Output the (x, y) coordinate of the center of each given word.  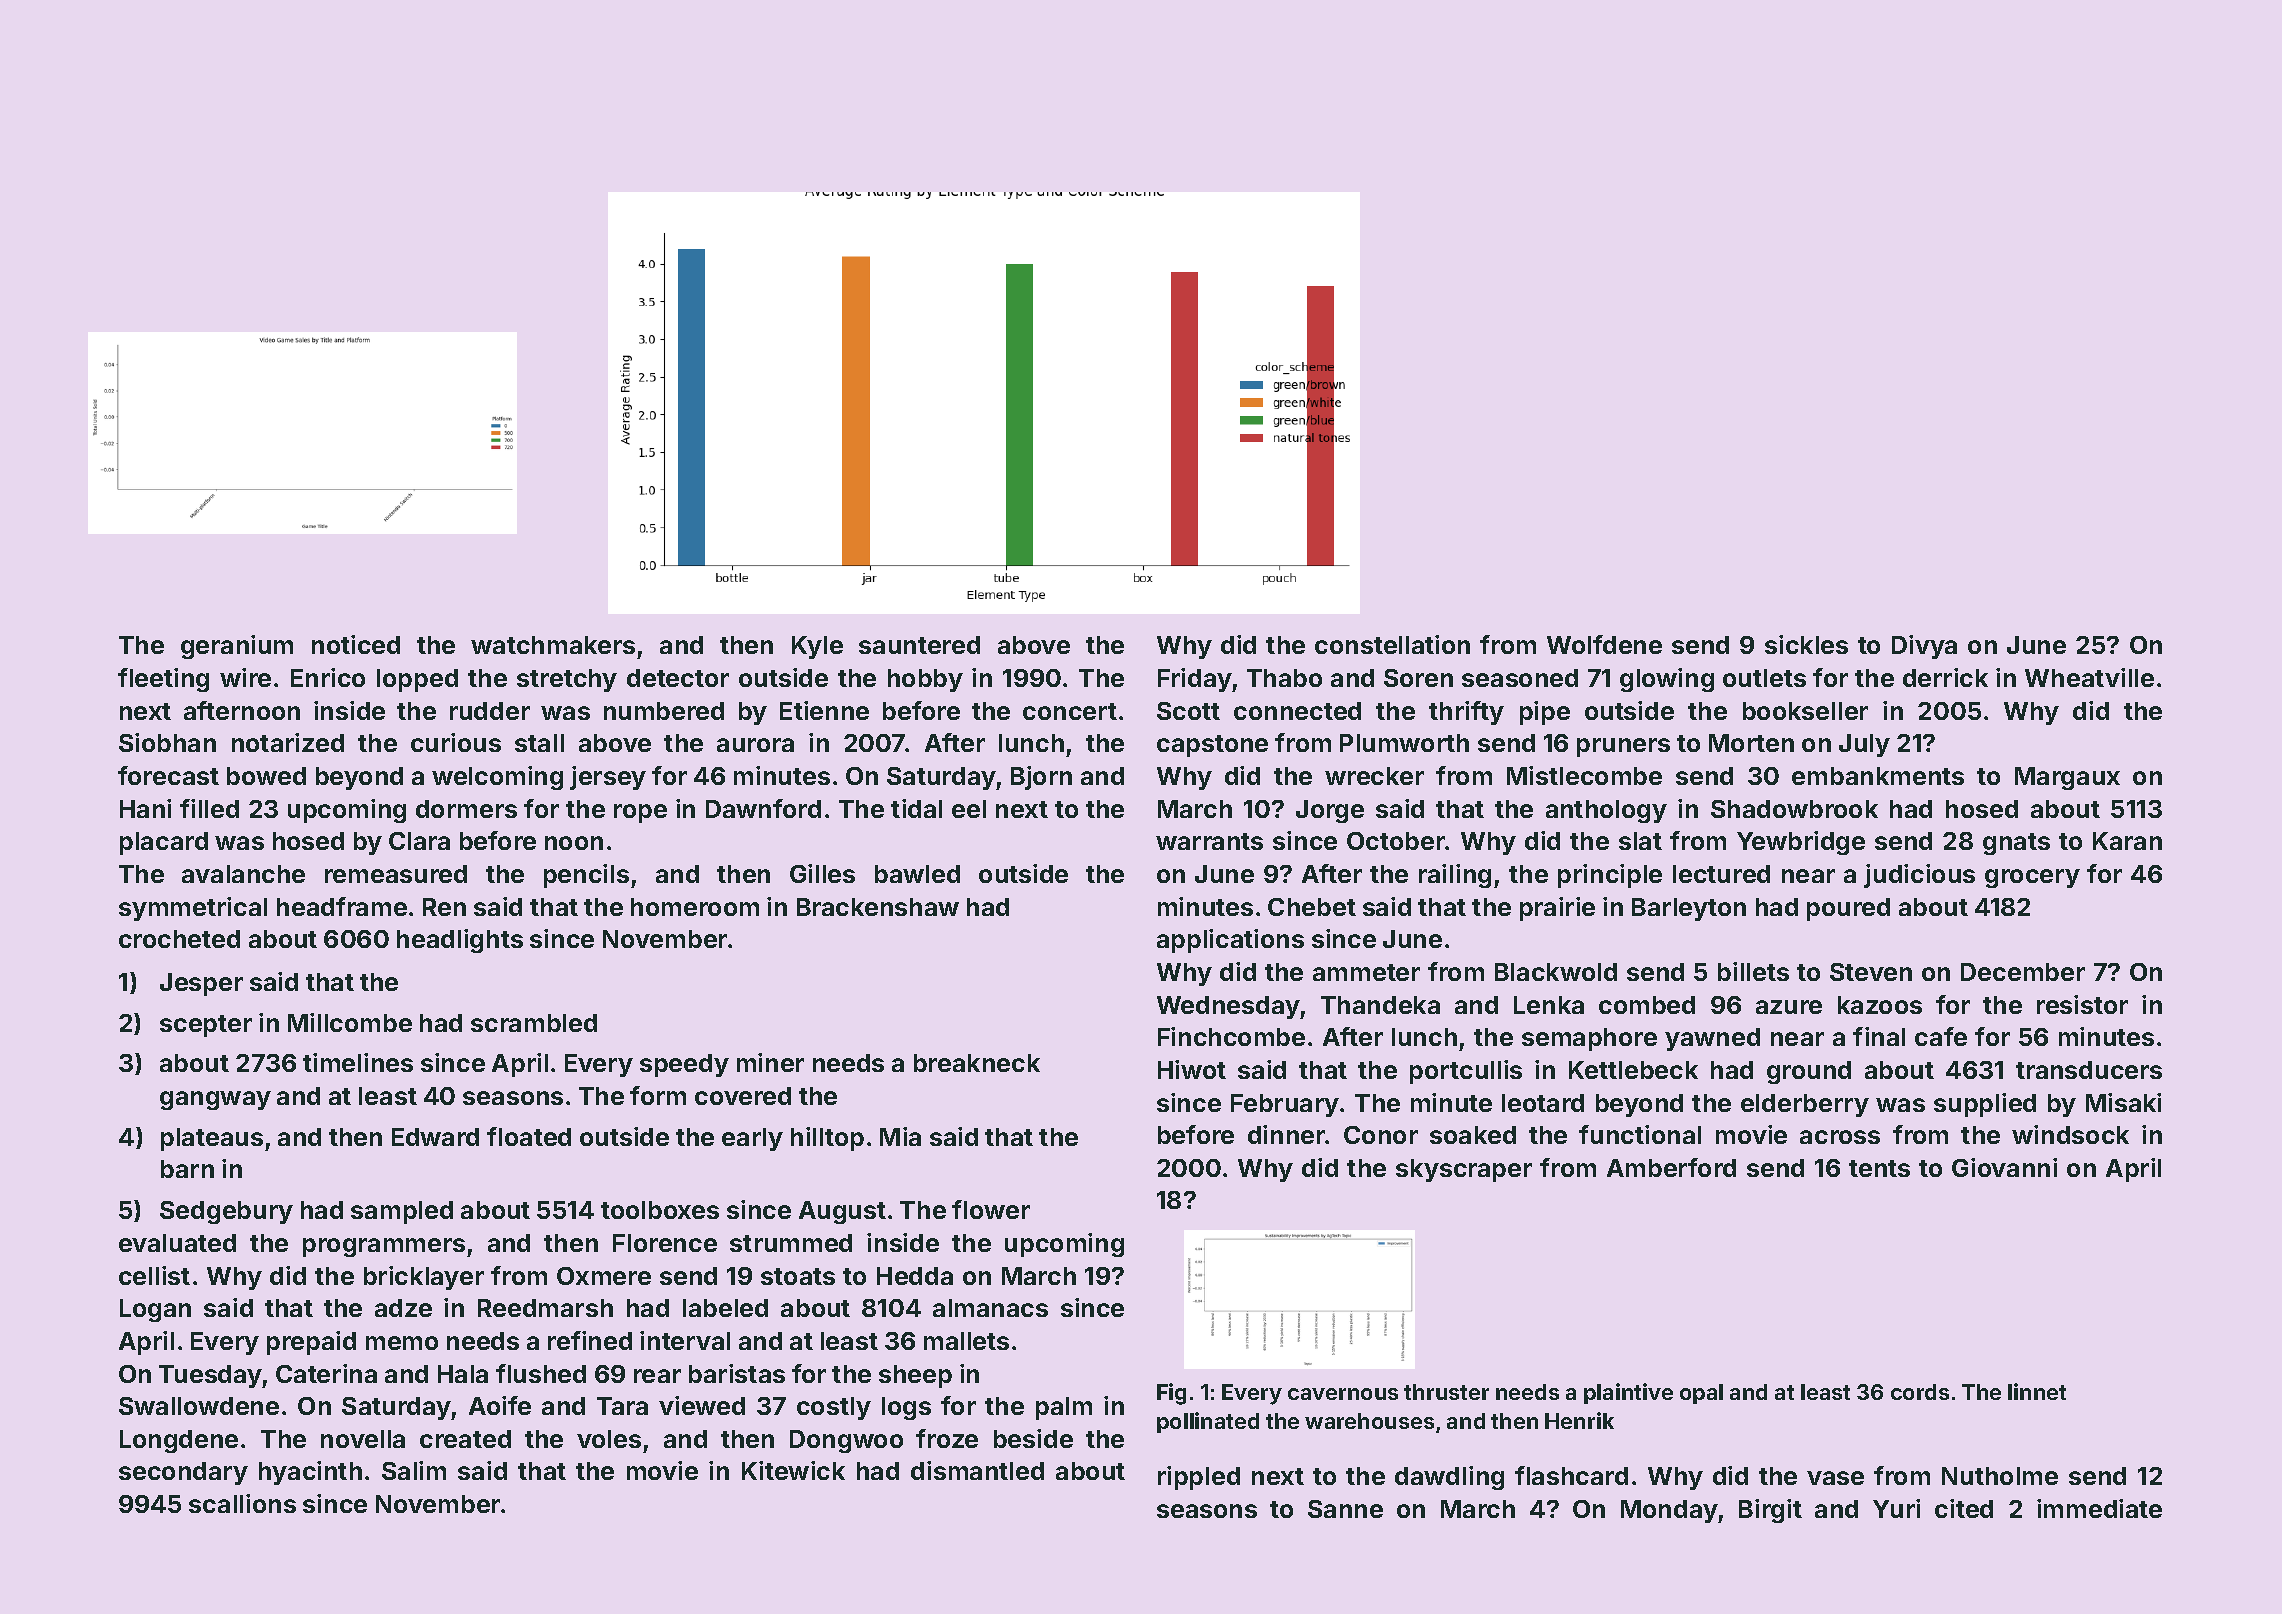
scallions (242, 1503)
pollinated (1208, 1422)
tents (1879, 1168)
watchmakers (553, 645)
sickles (1806, 644)
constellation (1392, 644)
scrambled (534, 1023)
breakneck (977, 1063)
